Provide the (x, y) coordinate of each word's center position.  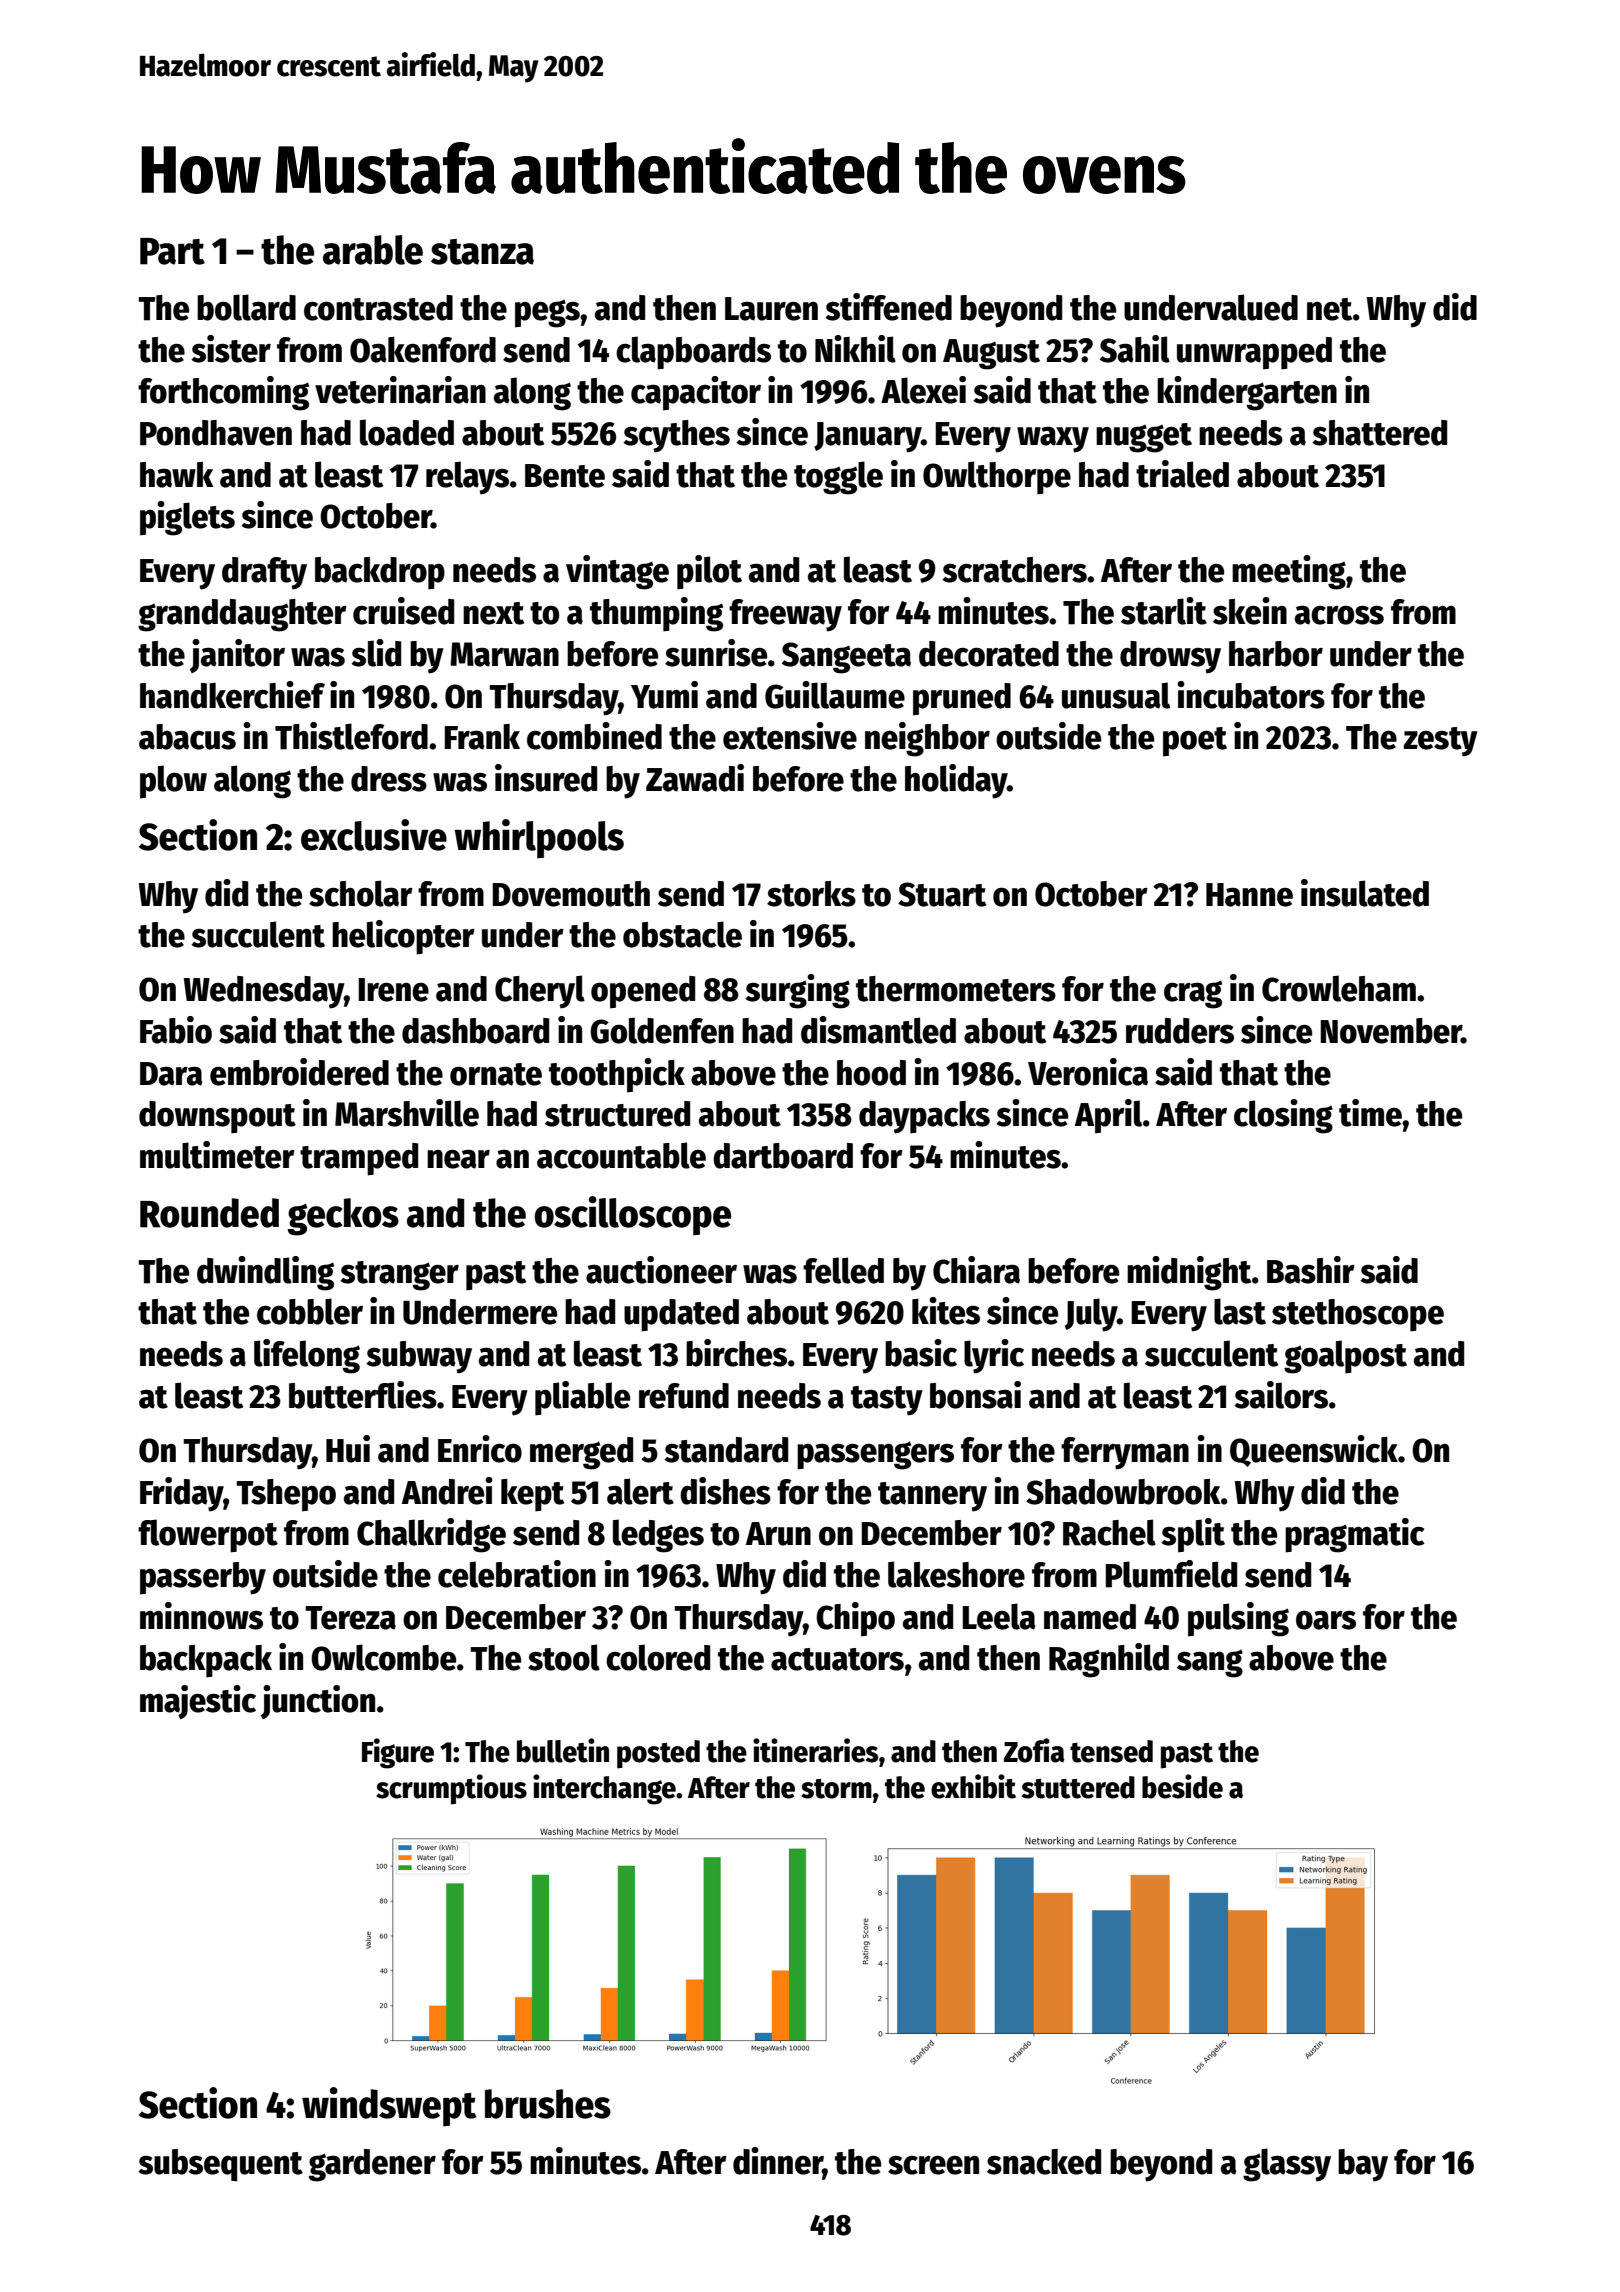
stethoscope (1358, 1315)
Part (172, 251)
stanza (482, 252)
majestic (198, 1702)
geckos (343, 1217)
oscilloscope (632, 1216)
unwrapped (1254, 353)
